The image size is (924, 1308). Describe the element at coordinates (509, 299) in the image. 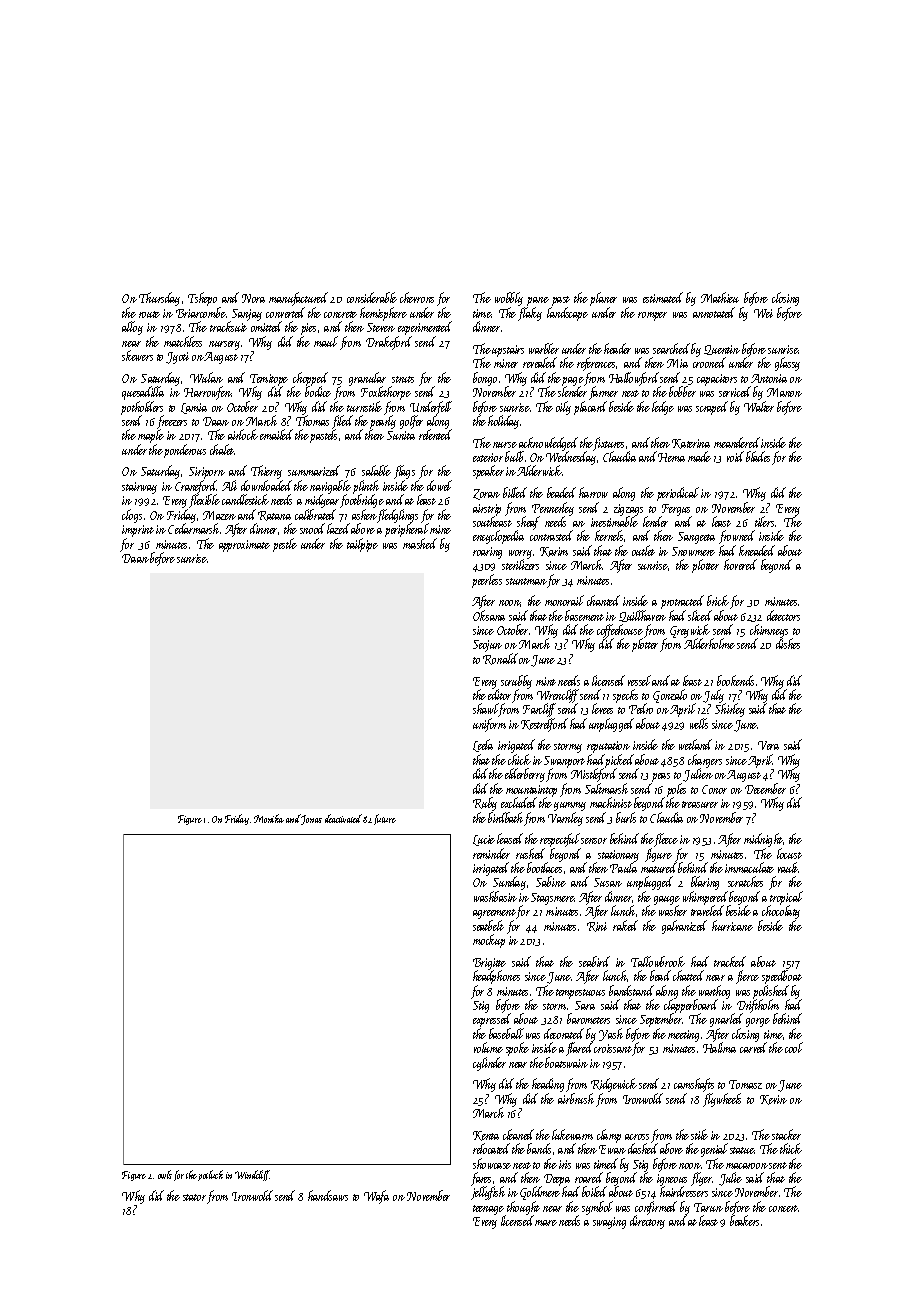

I see `wobbly` at that location.
